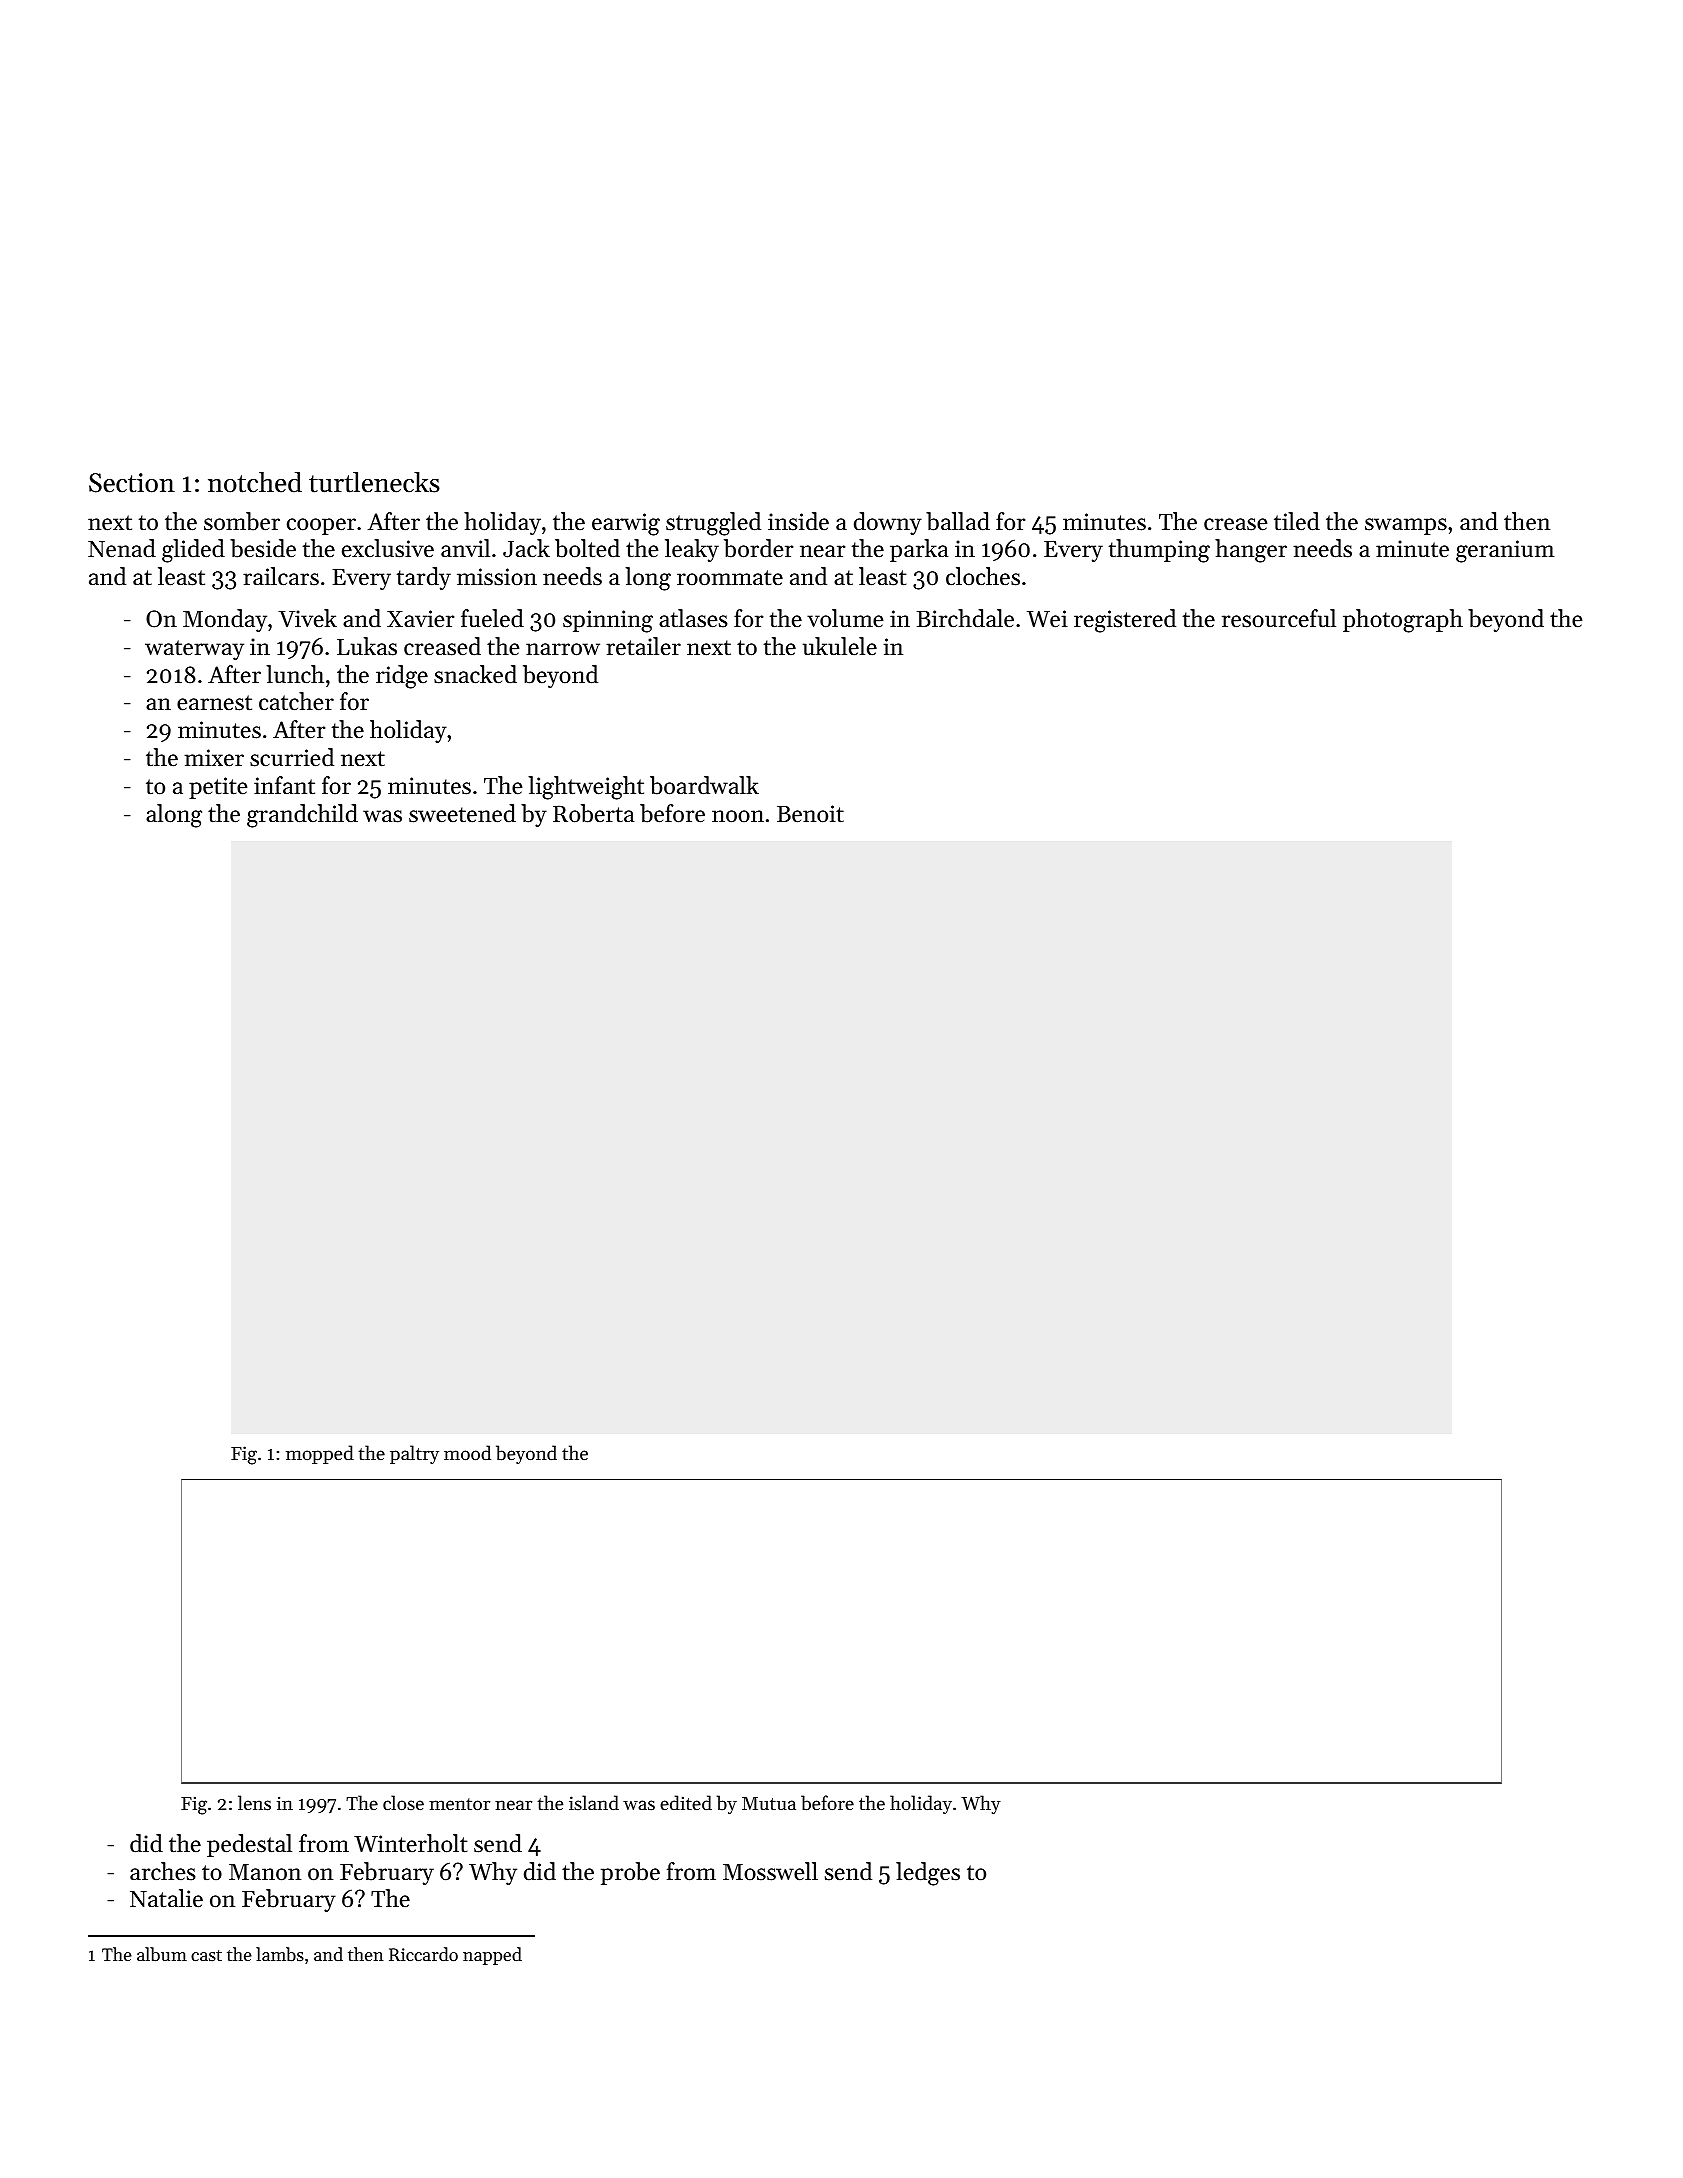 The height and width of the page is (2178, 1683). What do you see at coordinates (810, 814) in the page?
I see `Benoit` at bounding box center [810, 814].
